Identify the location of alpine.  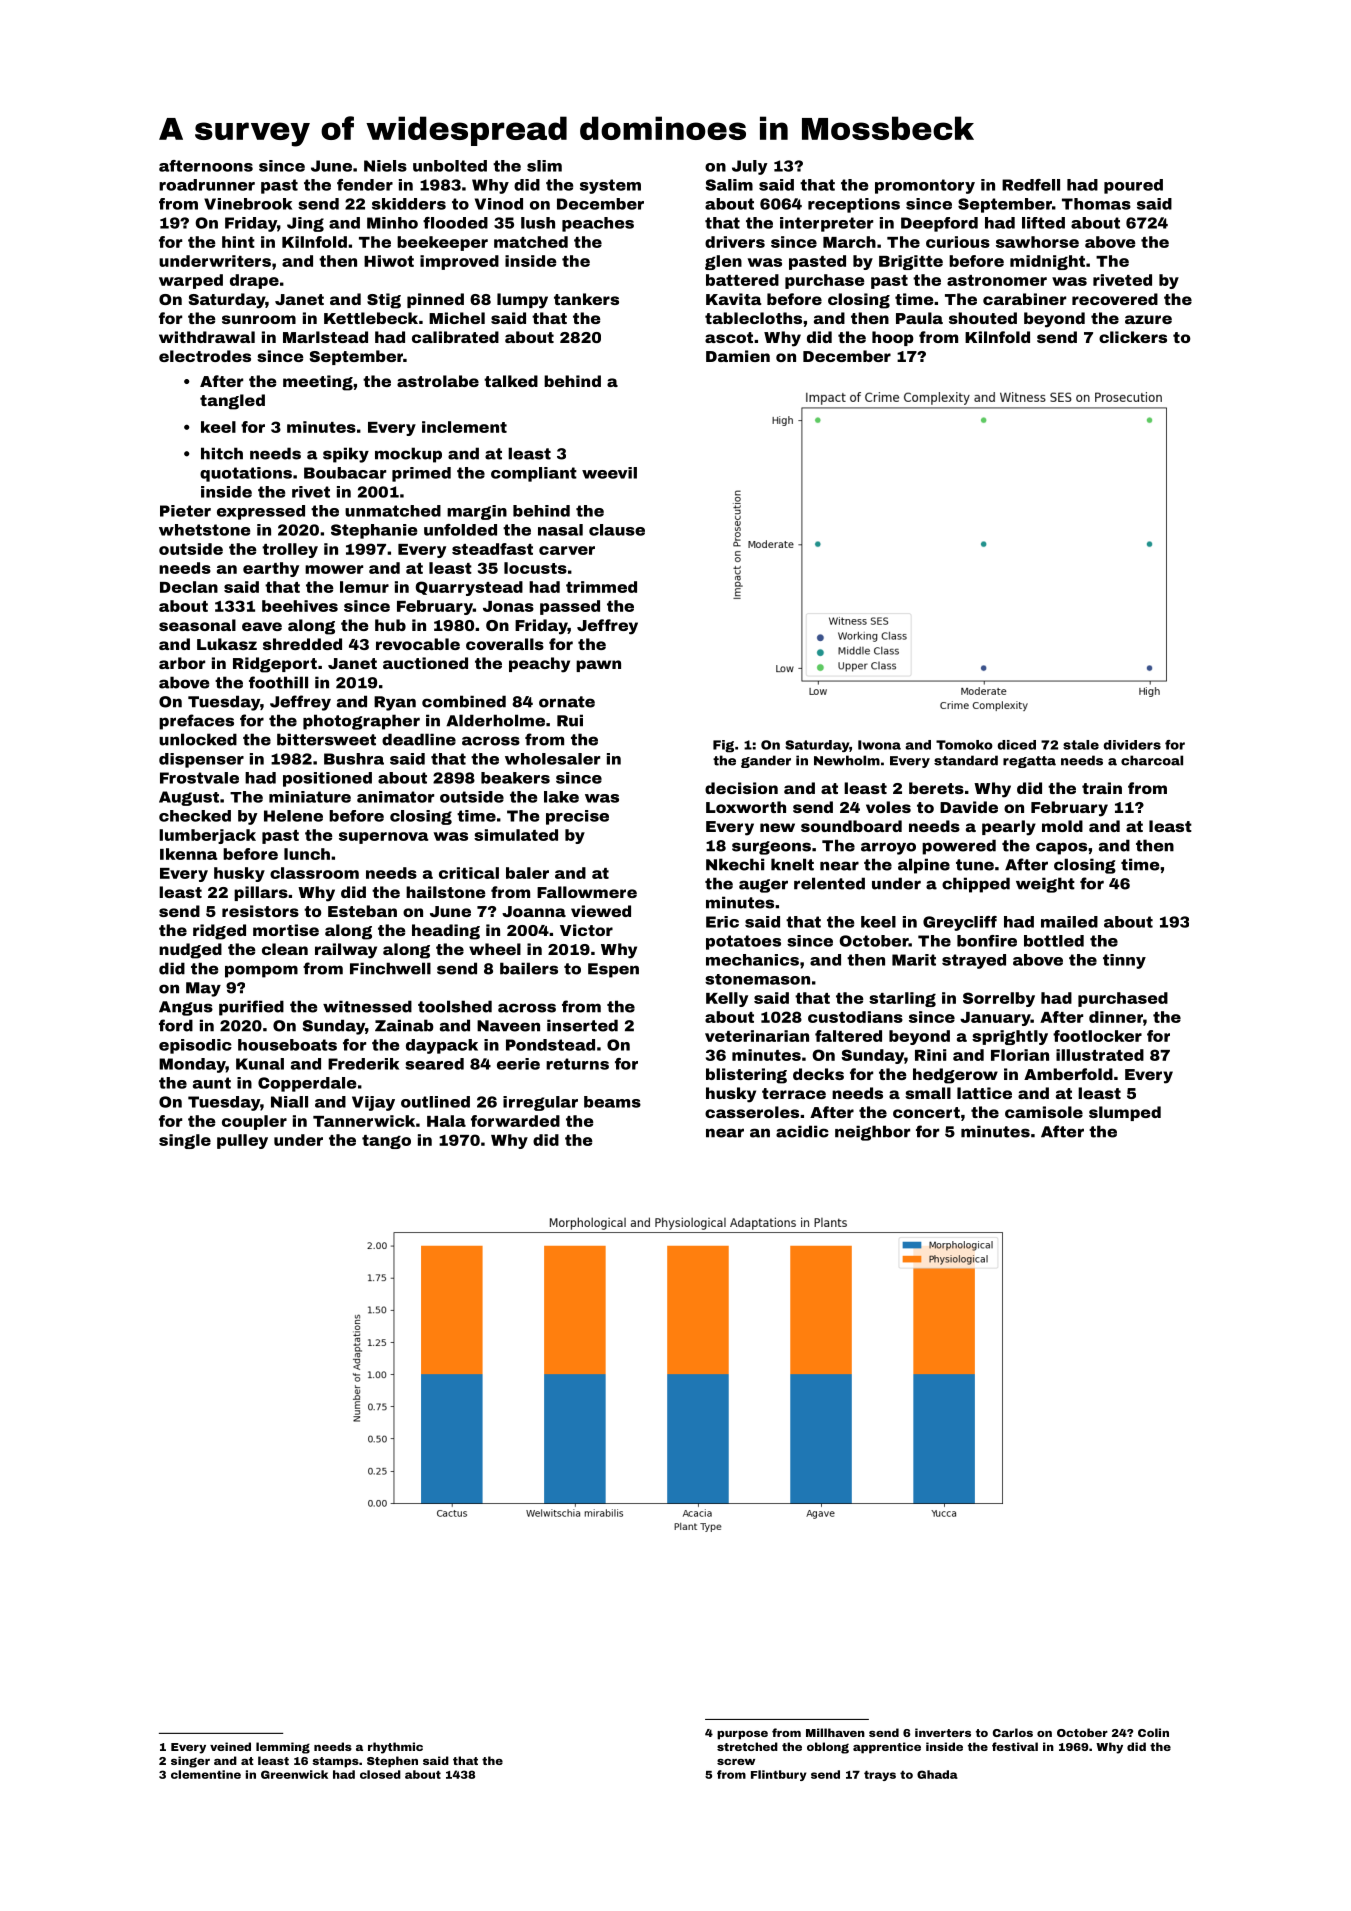
(924, 866).
